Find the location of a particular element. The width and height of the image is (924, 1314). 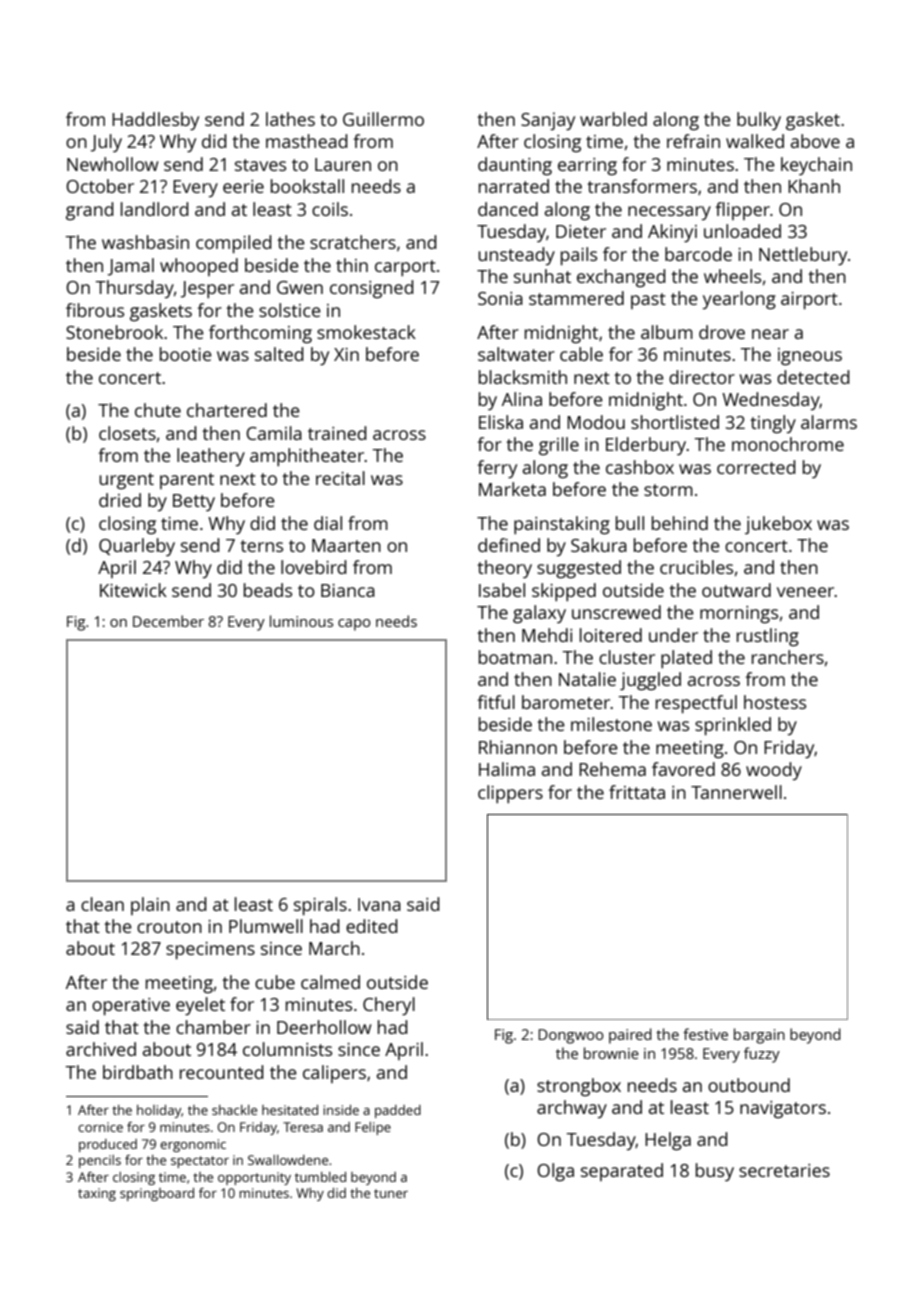

recital is located at coordinates (340, 478).
